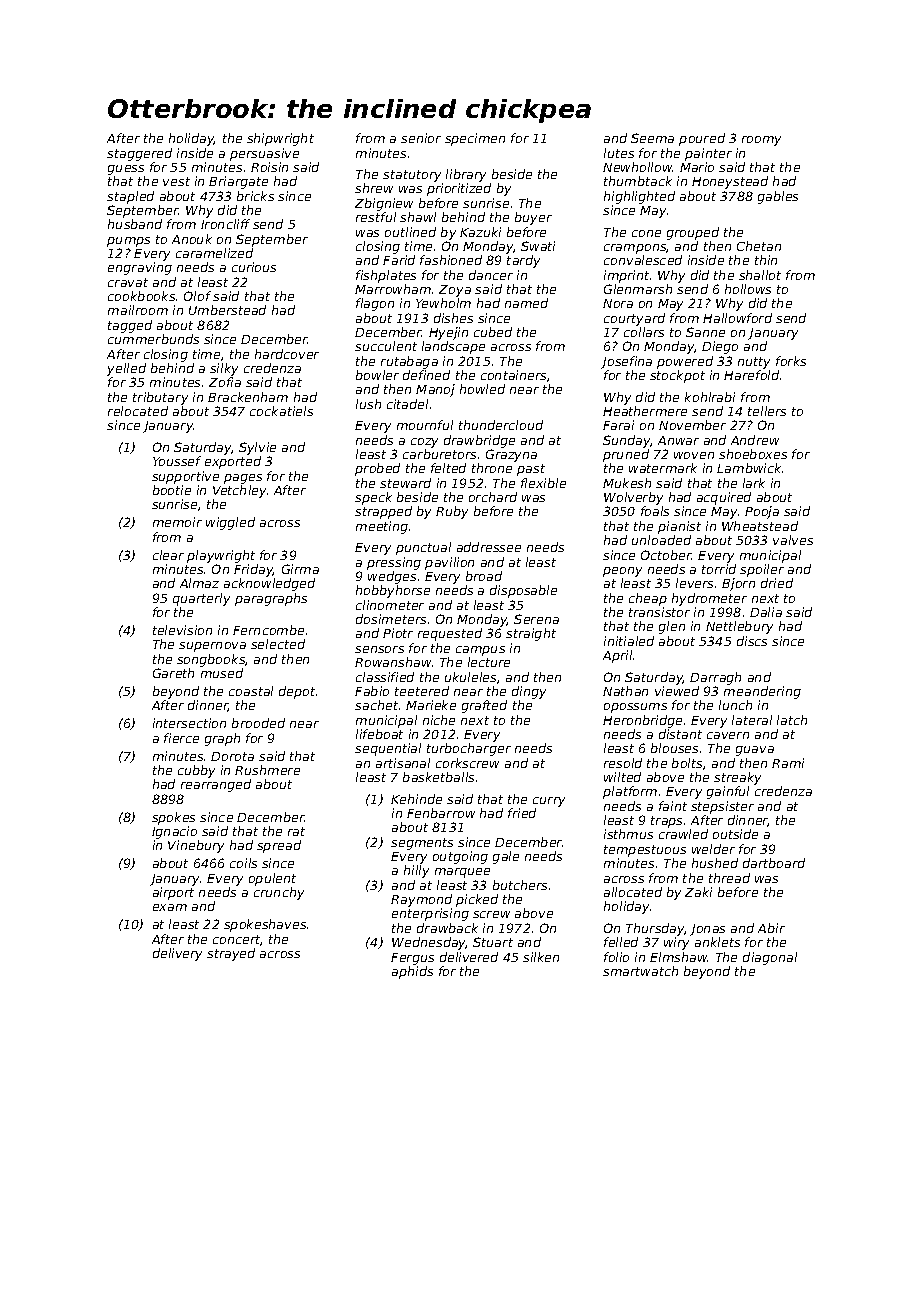 This screenshot has width=924, height=1308. What do you see at coordinates (139, 154) in the screenshot?
I see `staggered` at bounding box center [139, 154].
